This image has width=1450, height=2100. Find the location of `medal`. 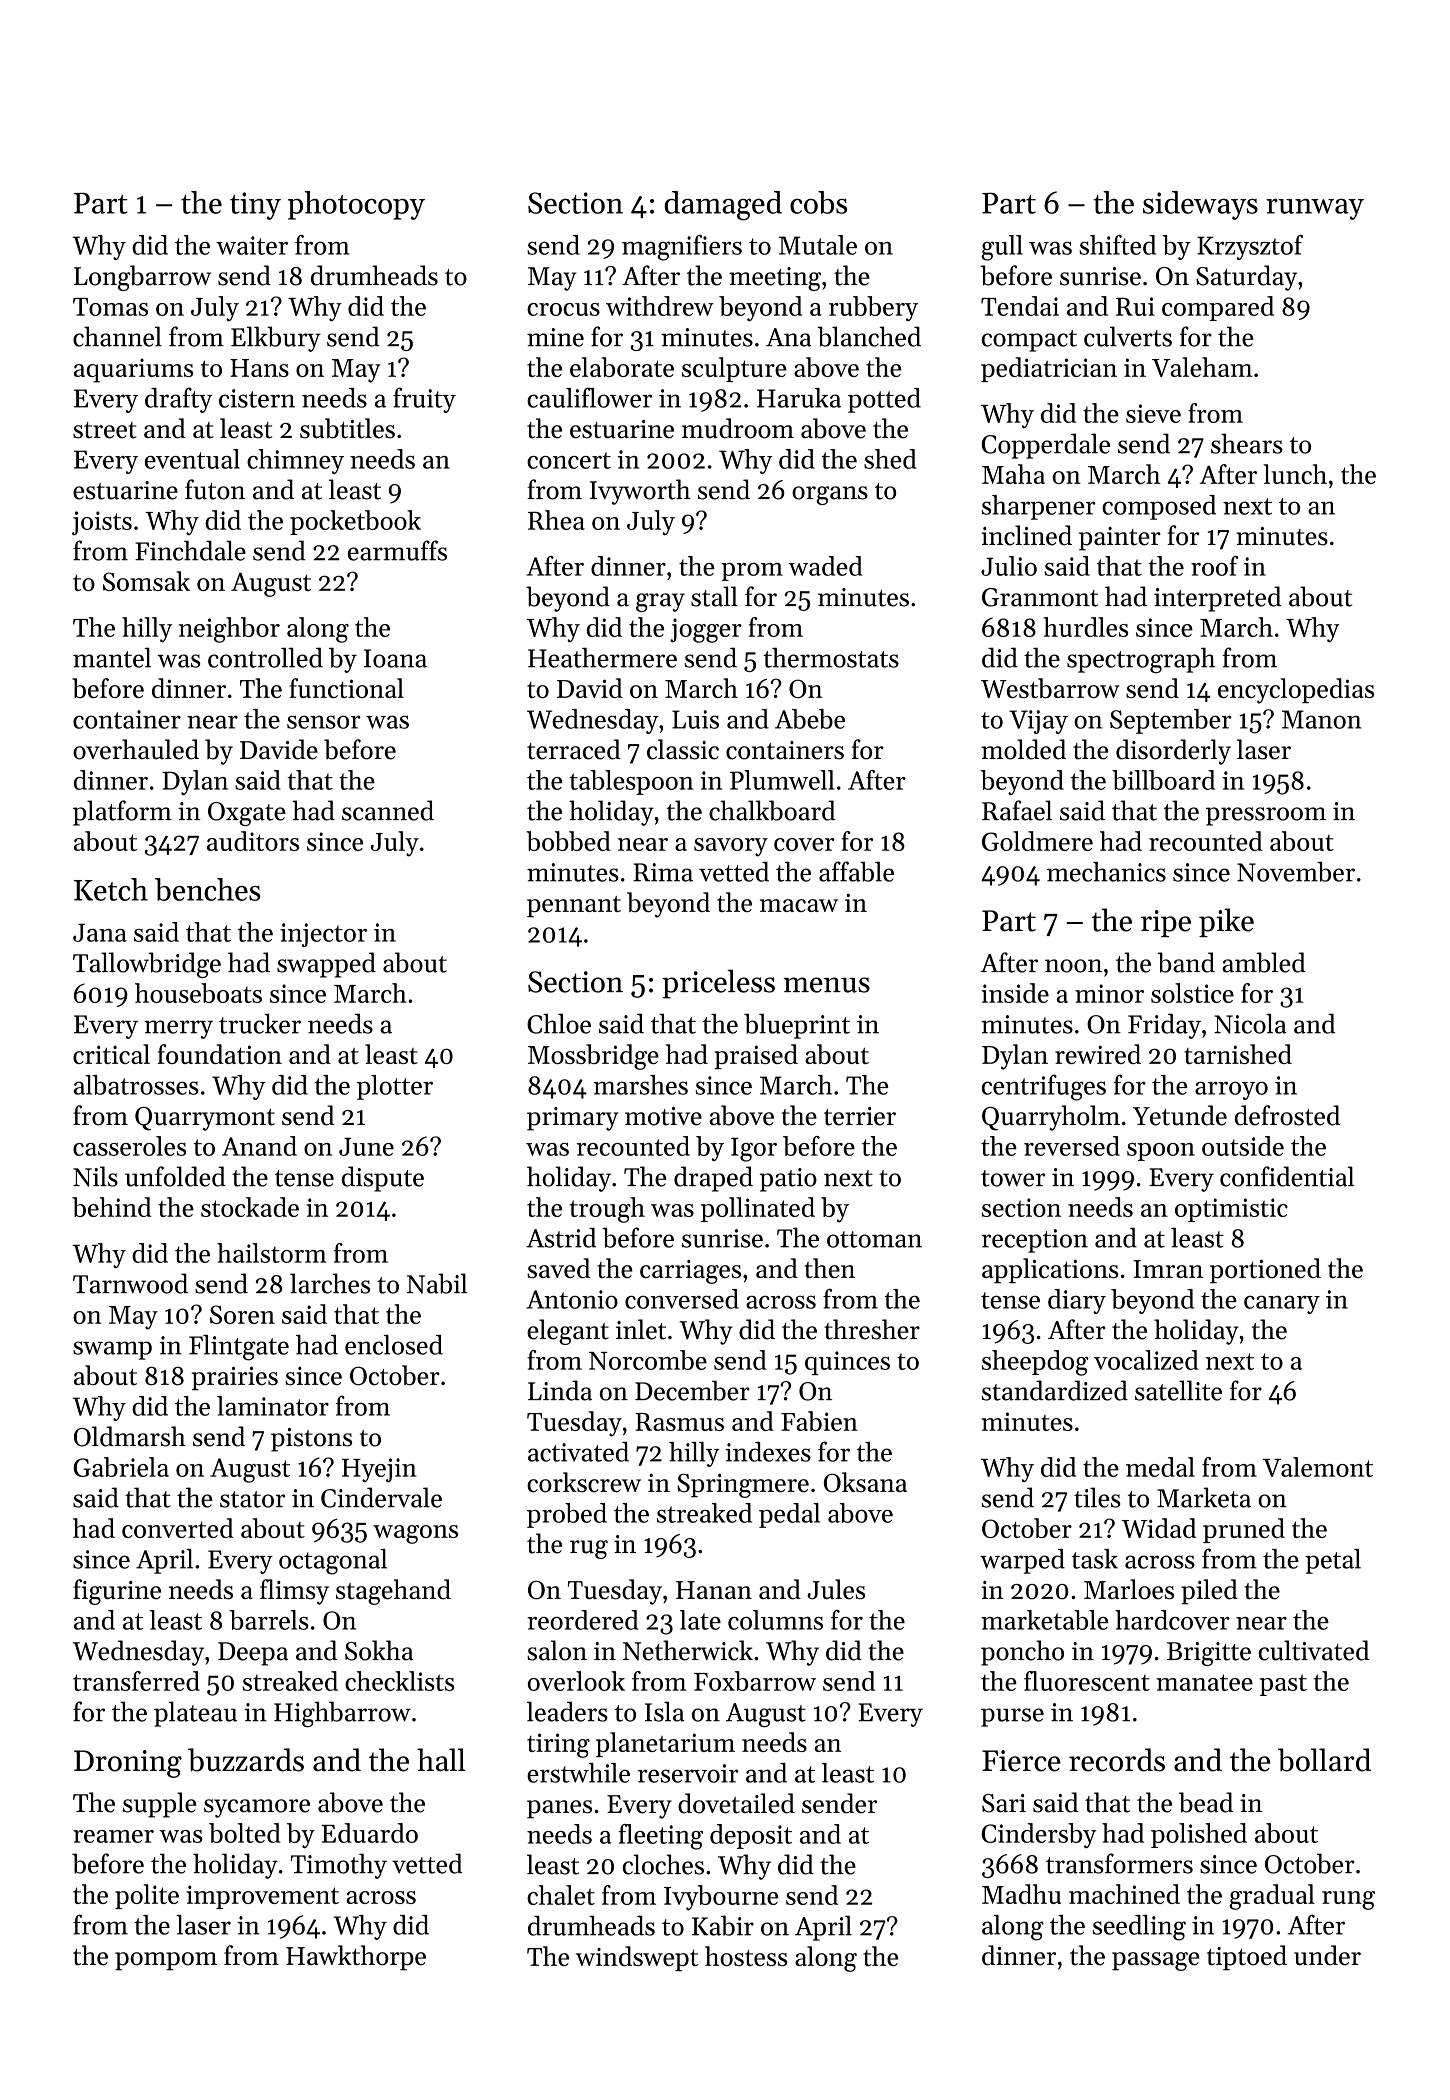

medal is located at coordinates (1160, 1467).
